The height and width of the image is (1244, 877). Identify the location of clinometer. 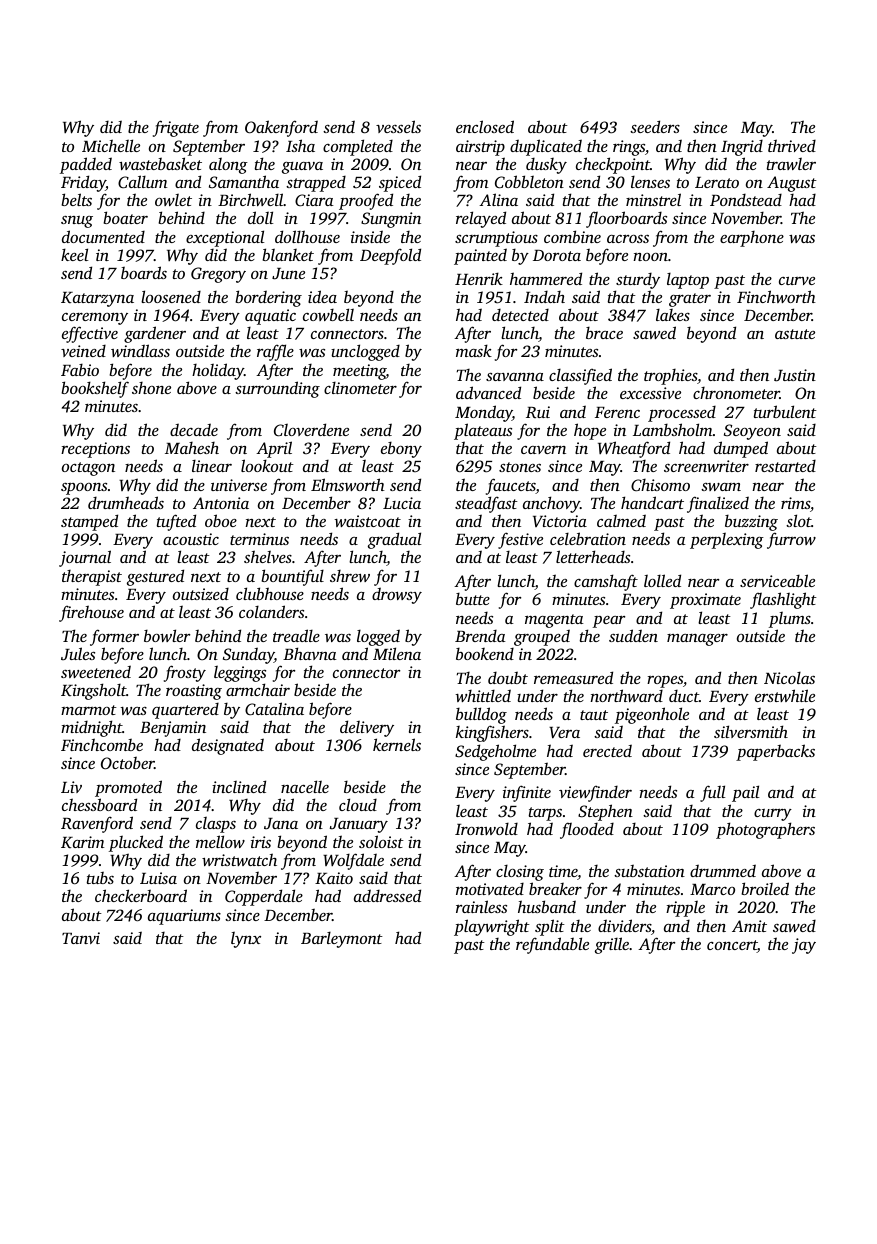
(360, 388).
